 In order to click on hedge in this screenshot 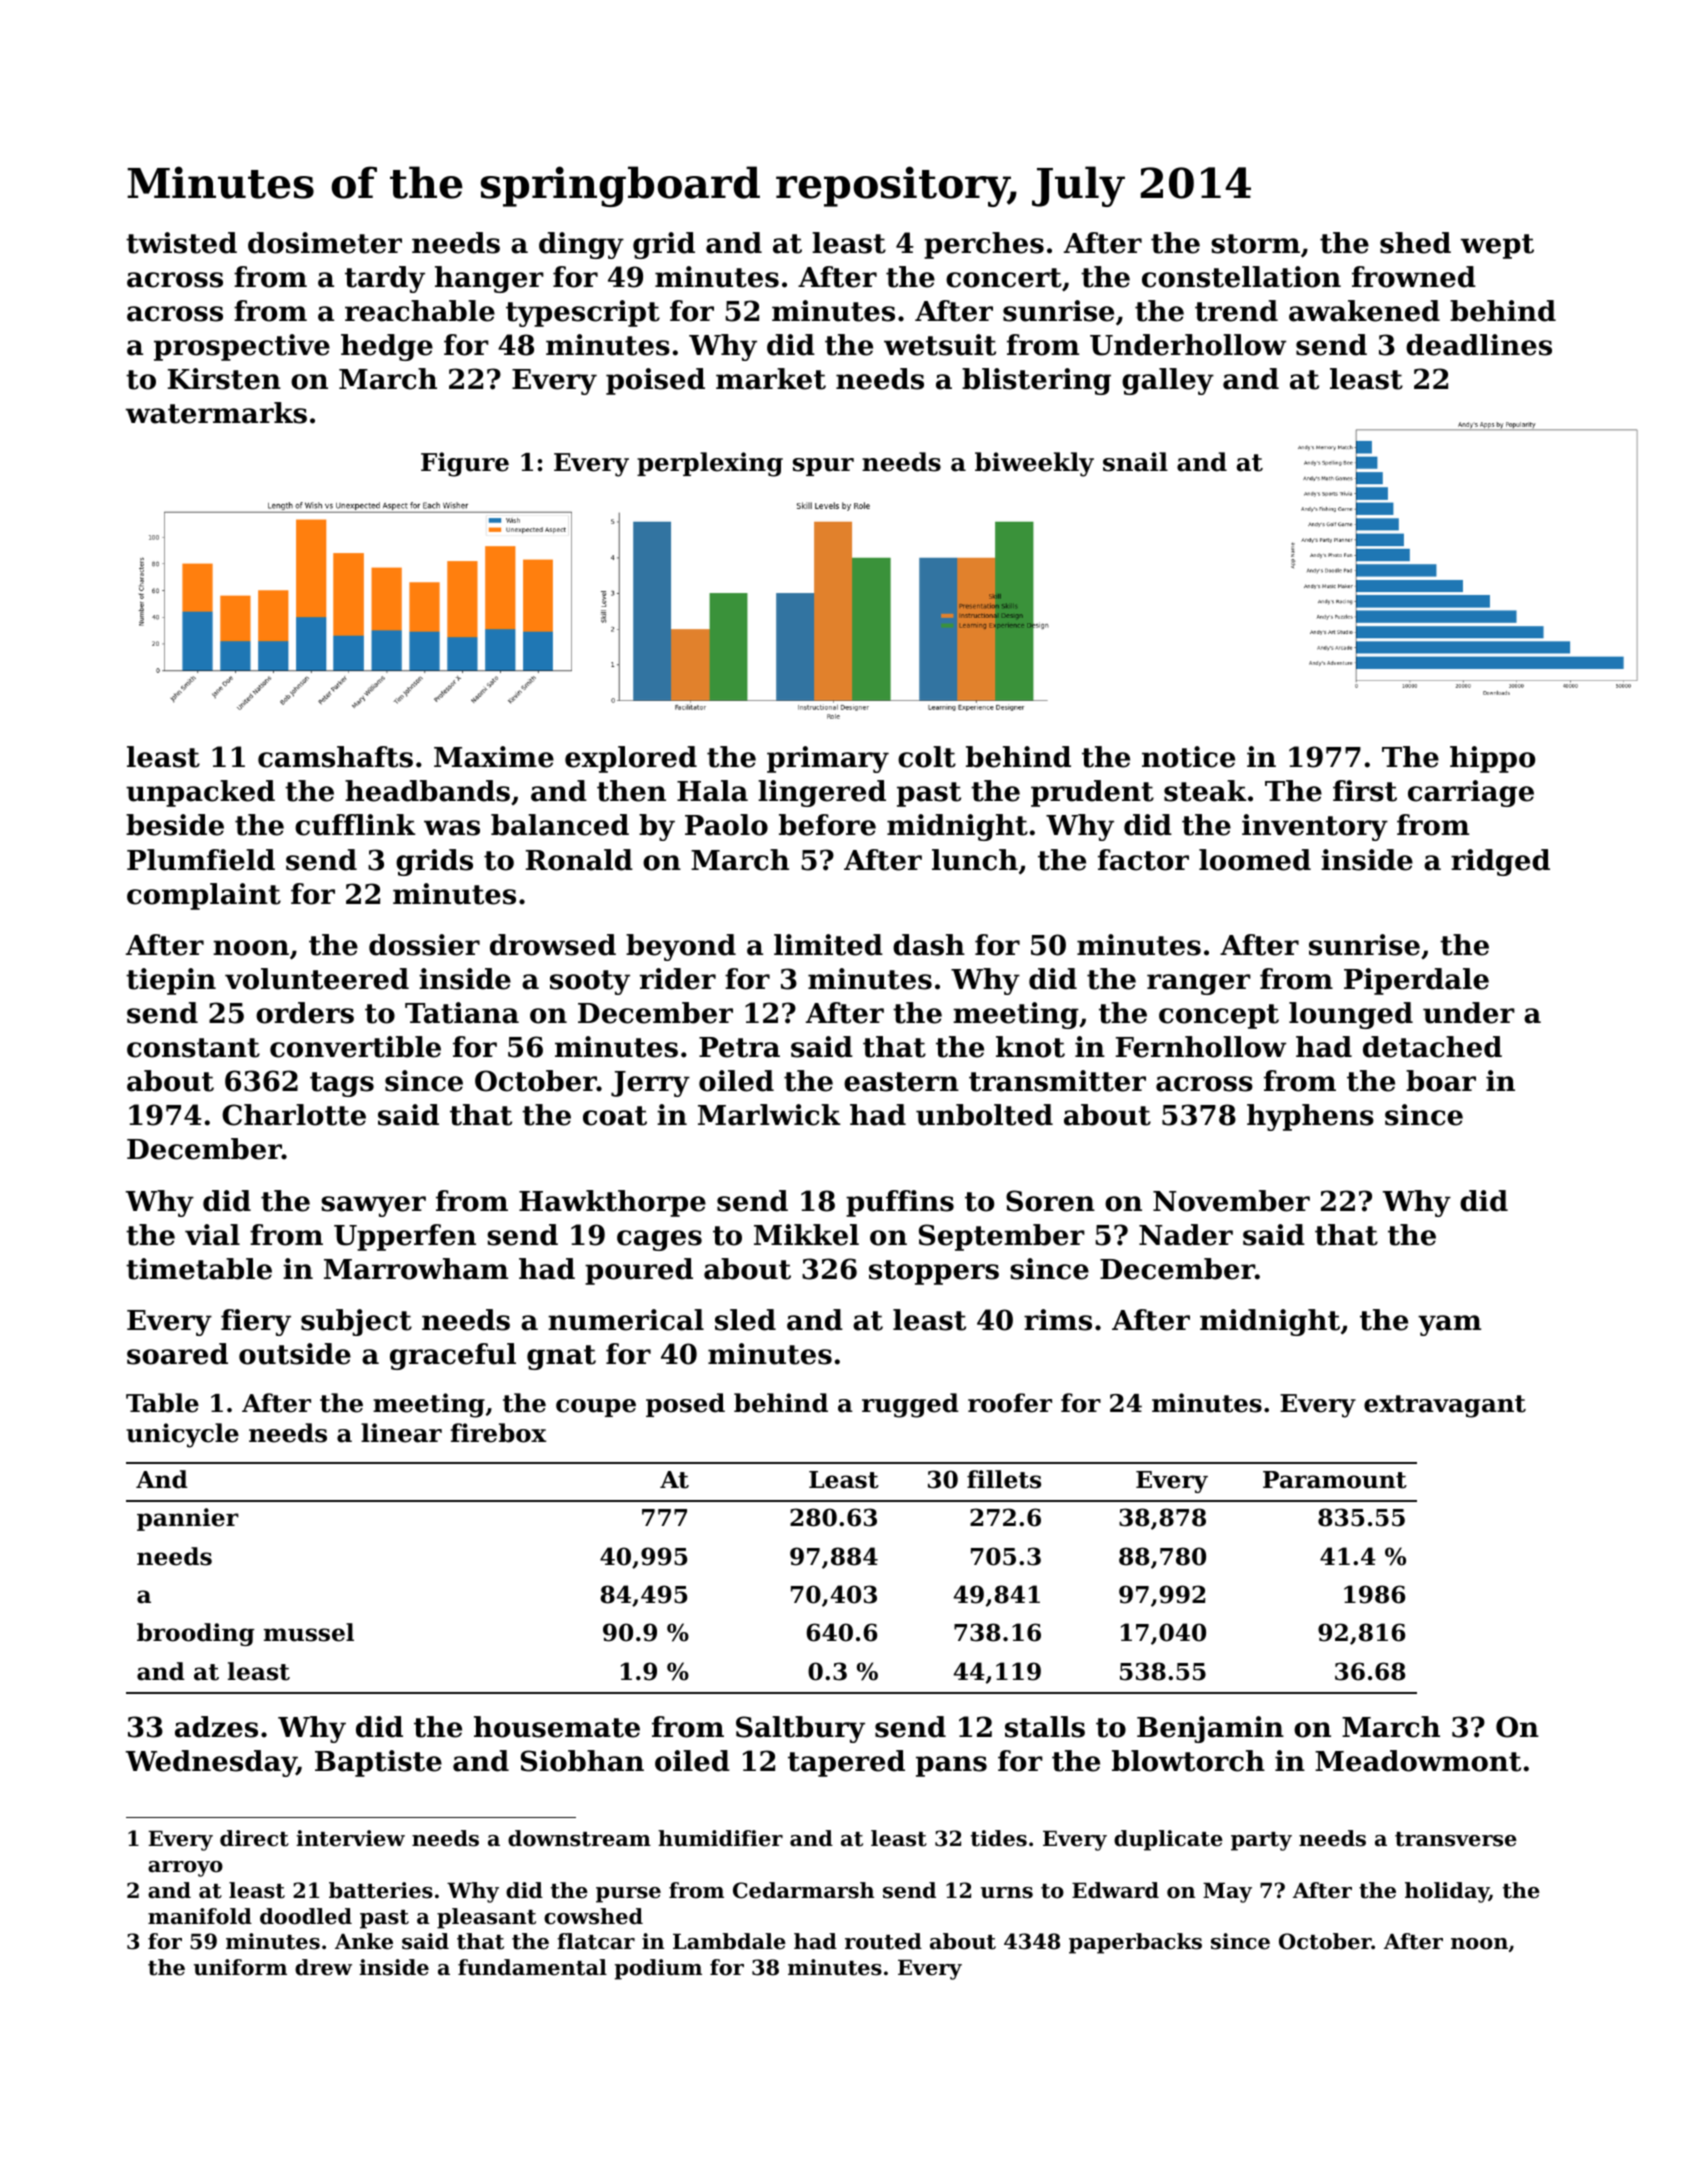, I will do `click(387, 347)`.
